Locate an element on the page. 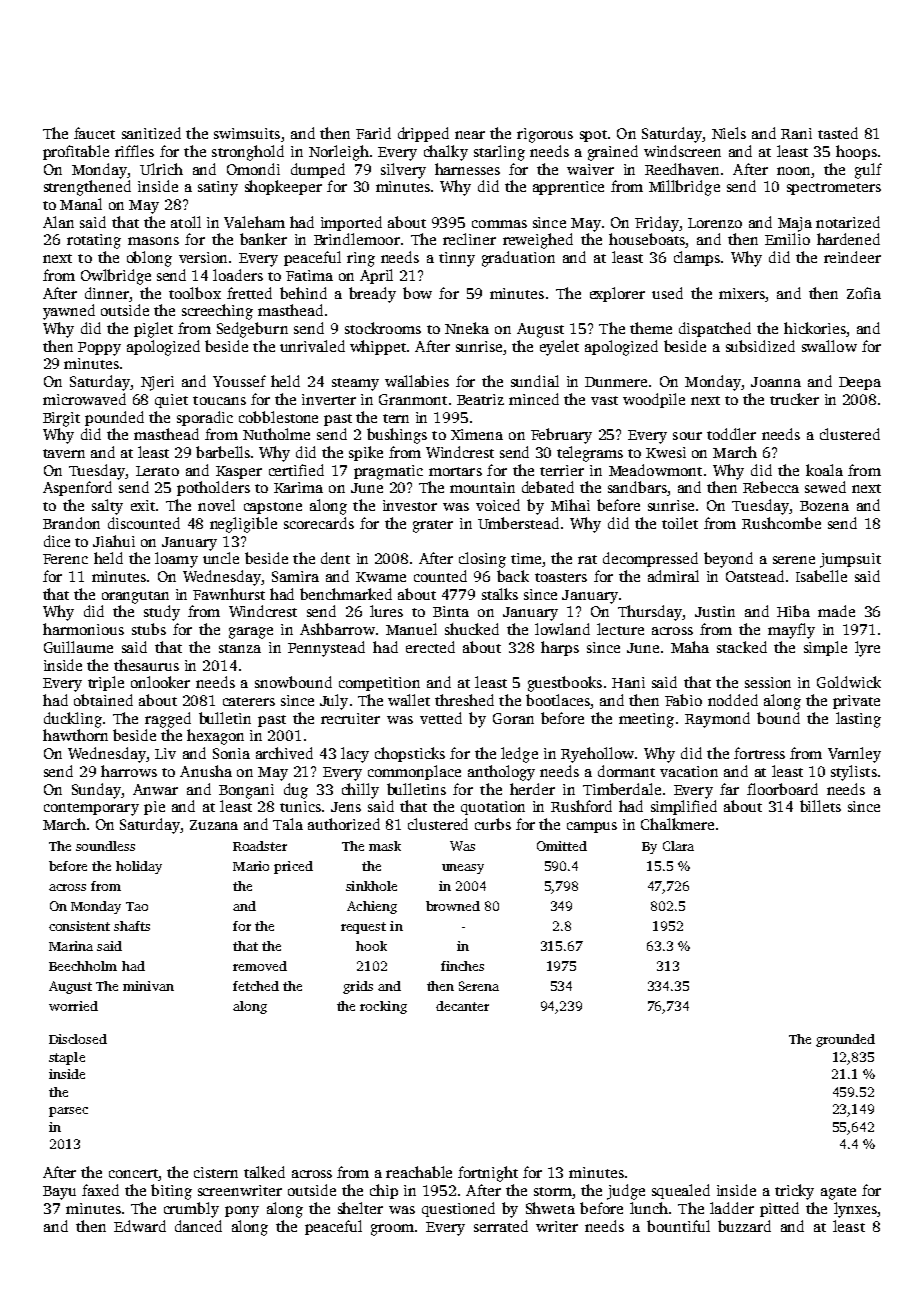 The width and height of the image is (924, 1308). faucet is located at coordinates (94, 133).
